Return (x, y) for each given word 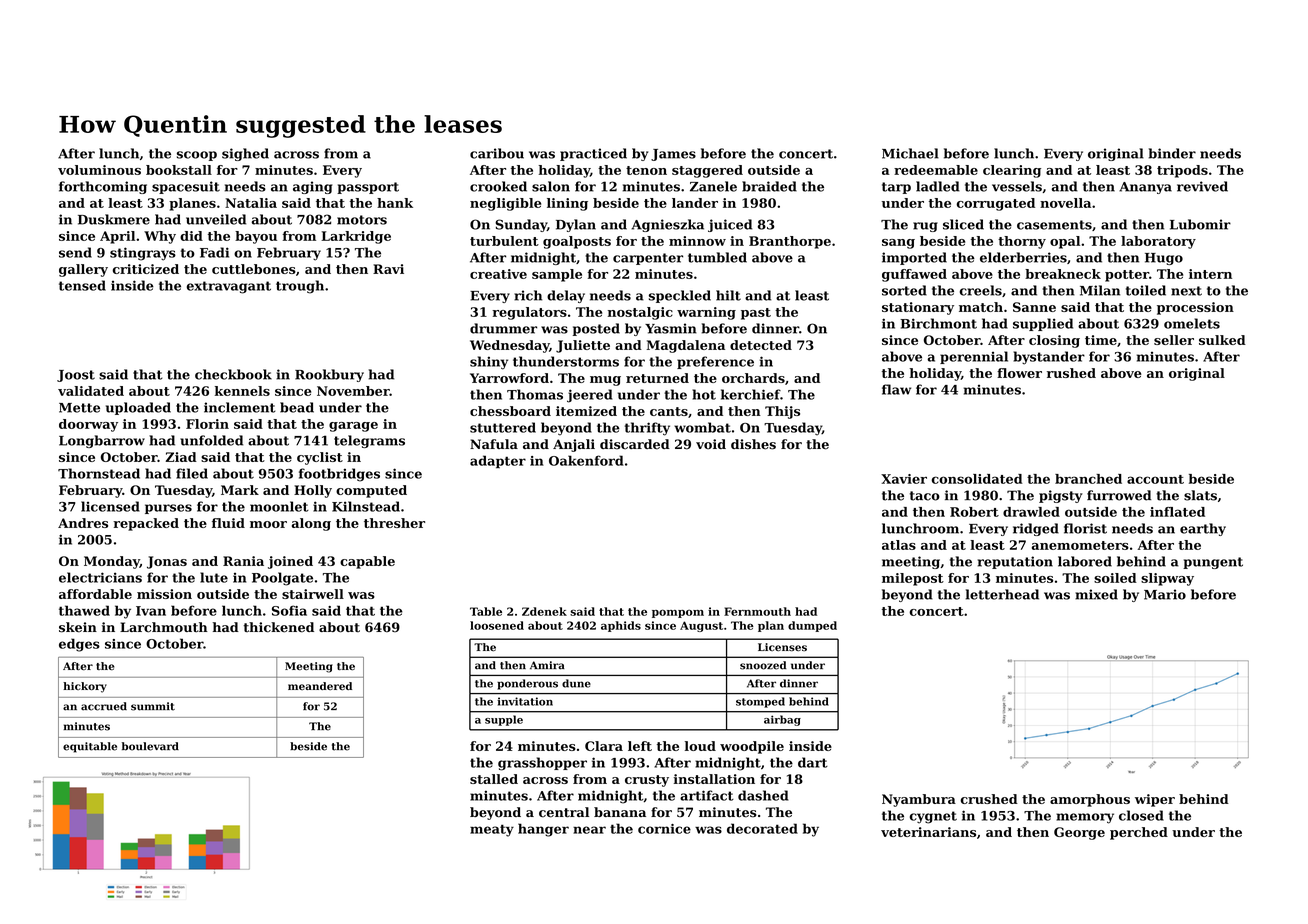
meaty (492, 830)
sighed (245, 154)
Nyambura (919, 800)
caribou (497, 153)
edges (79, 645)
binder (1172, 153)
